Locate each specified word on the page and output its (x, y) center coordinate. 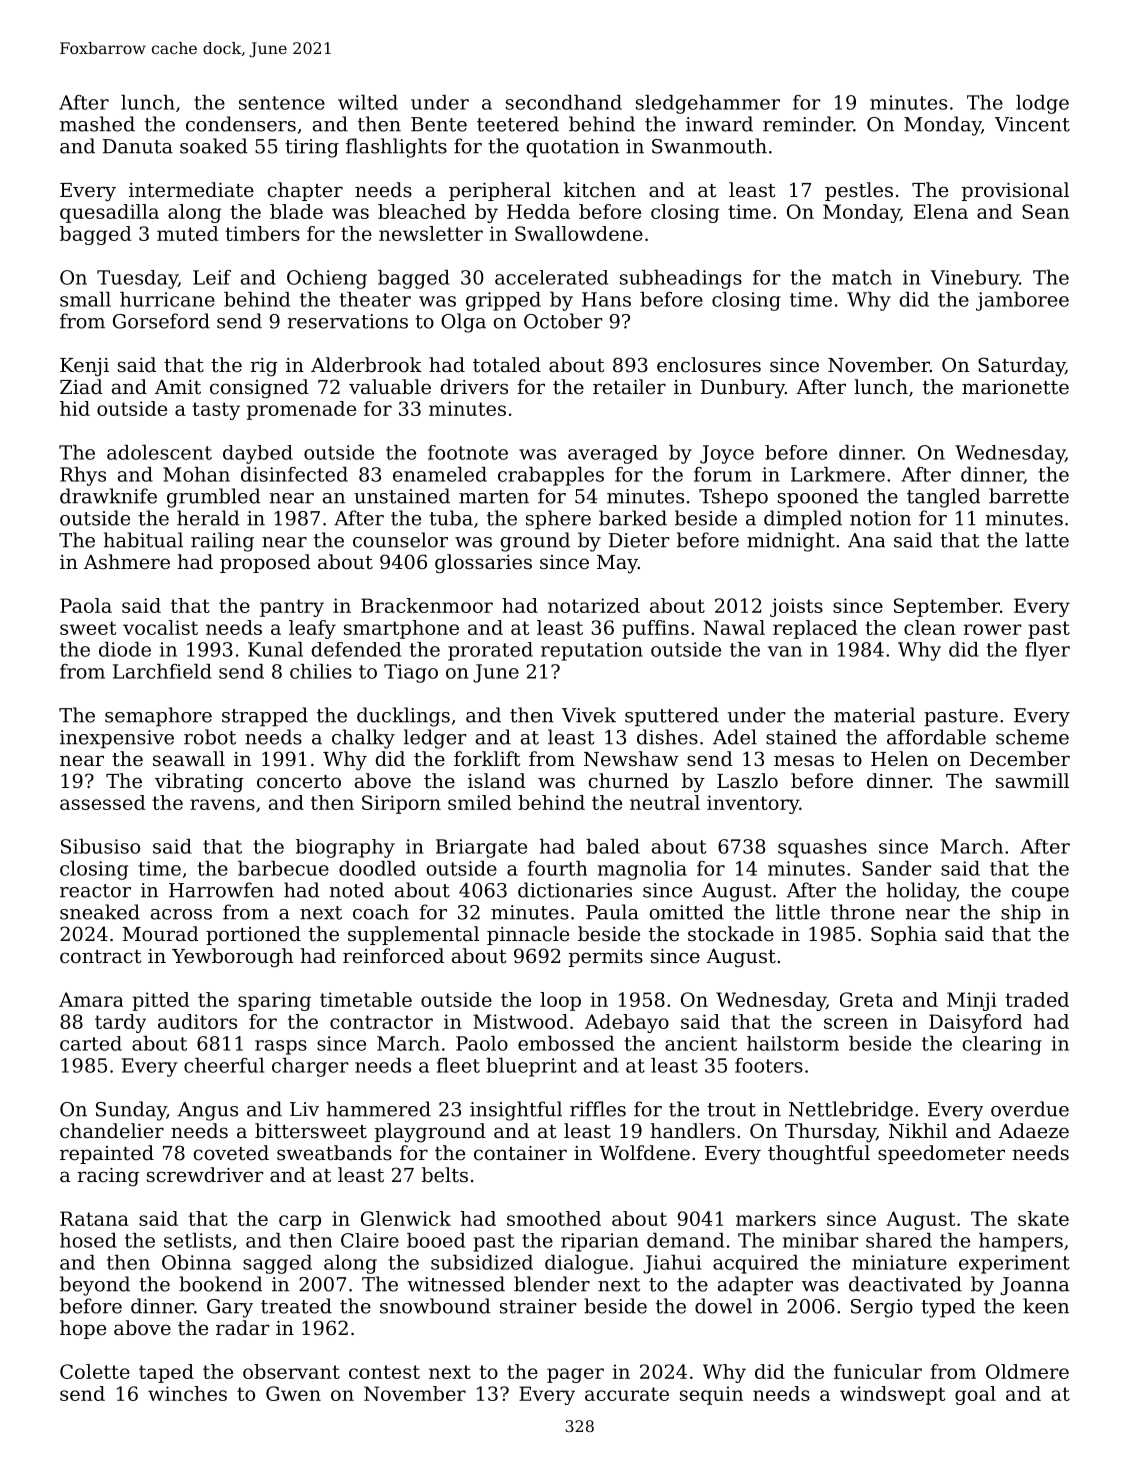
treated (296, 1306)
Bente (439, 124)
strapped (265, 717)
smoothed (554, 1218)
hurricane (167, 299)
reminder (808, 124)
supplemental (413, 935)
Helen (899, 759)
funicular (878, 1371)
